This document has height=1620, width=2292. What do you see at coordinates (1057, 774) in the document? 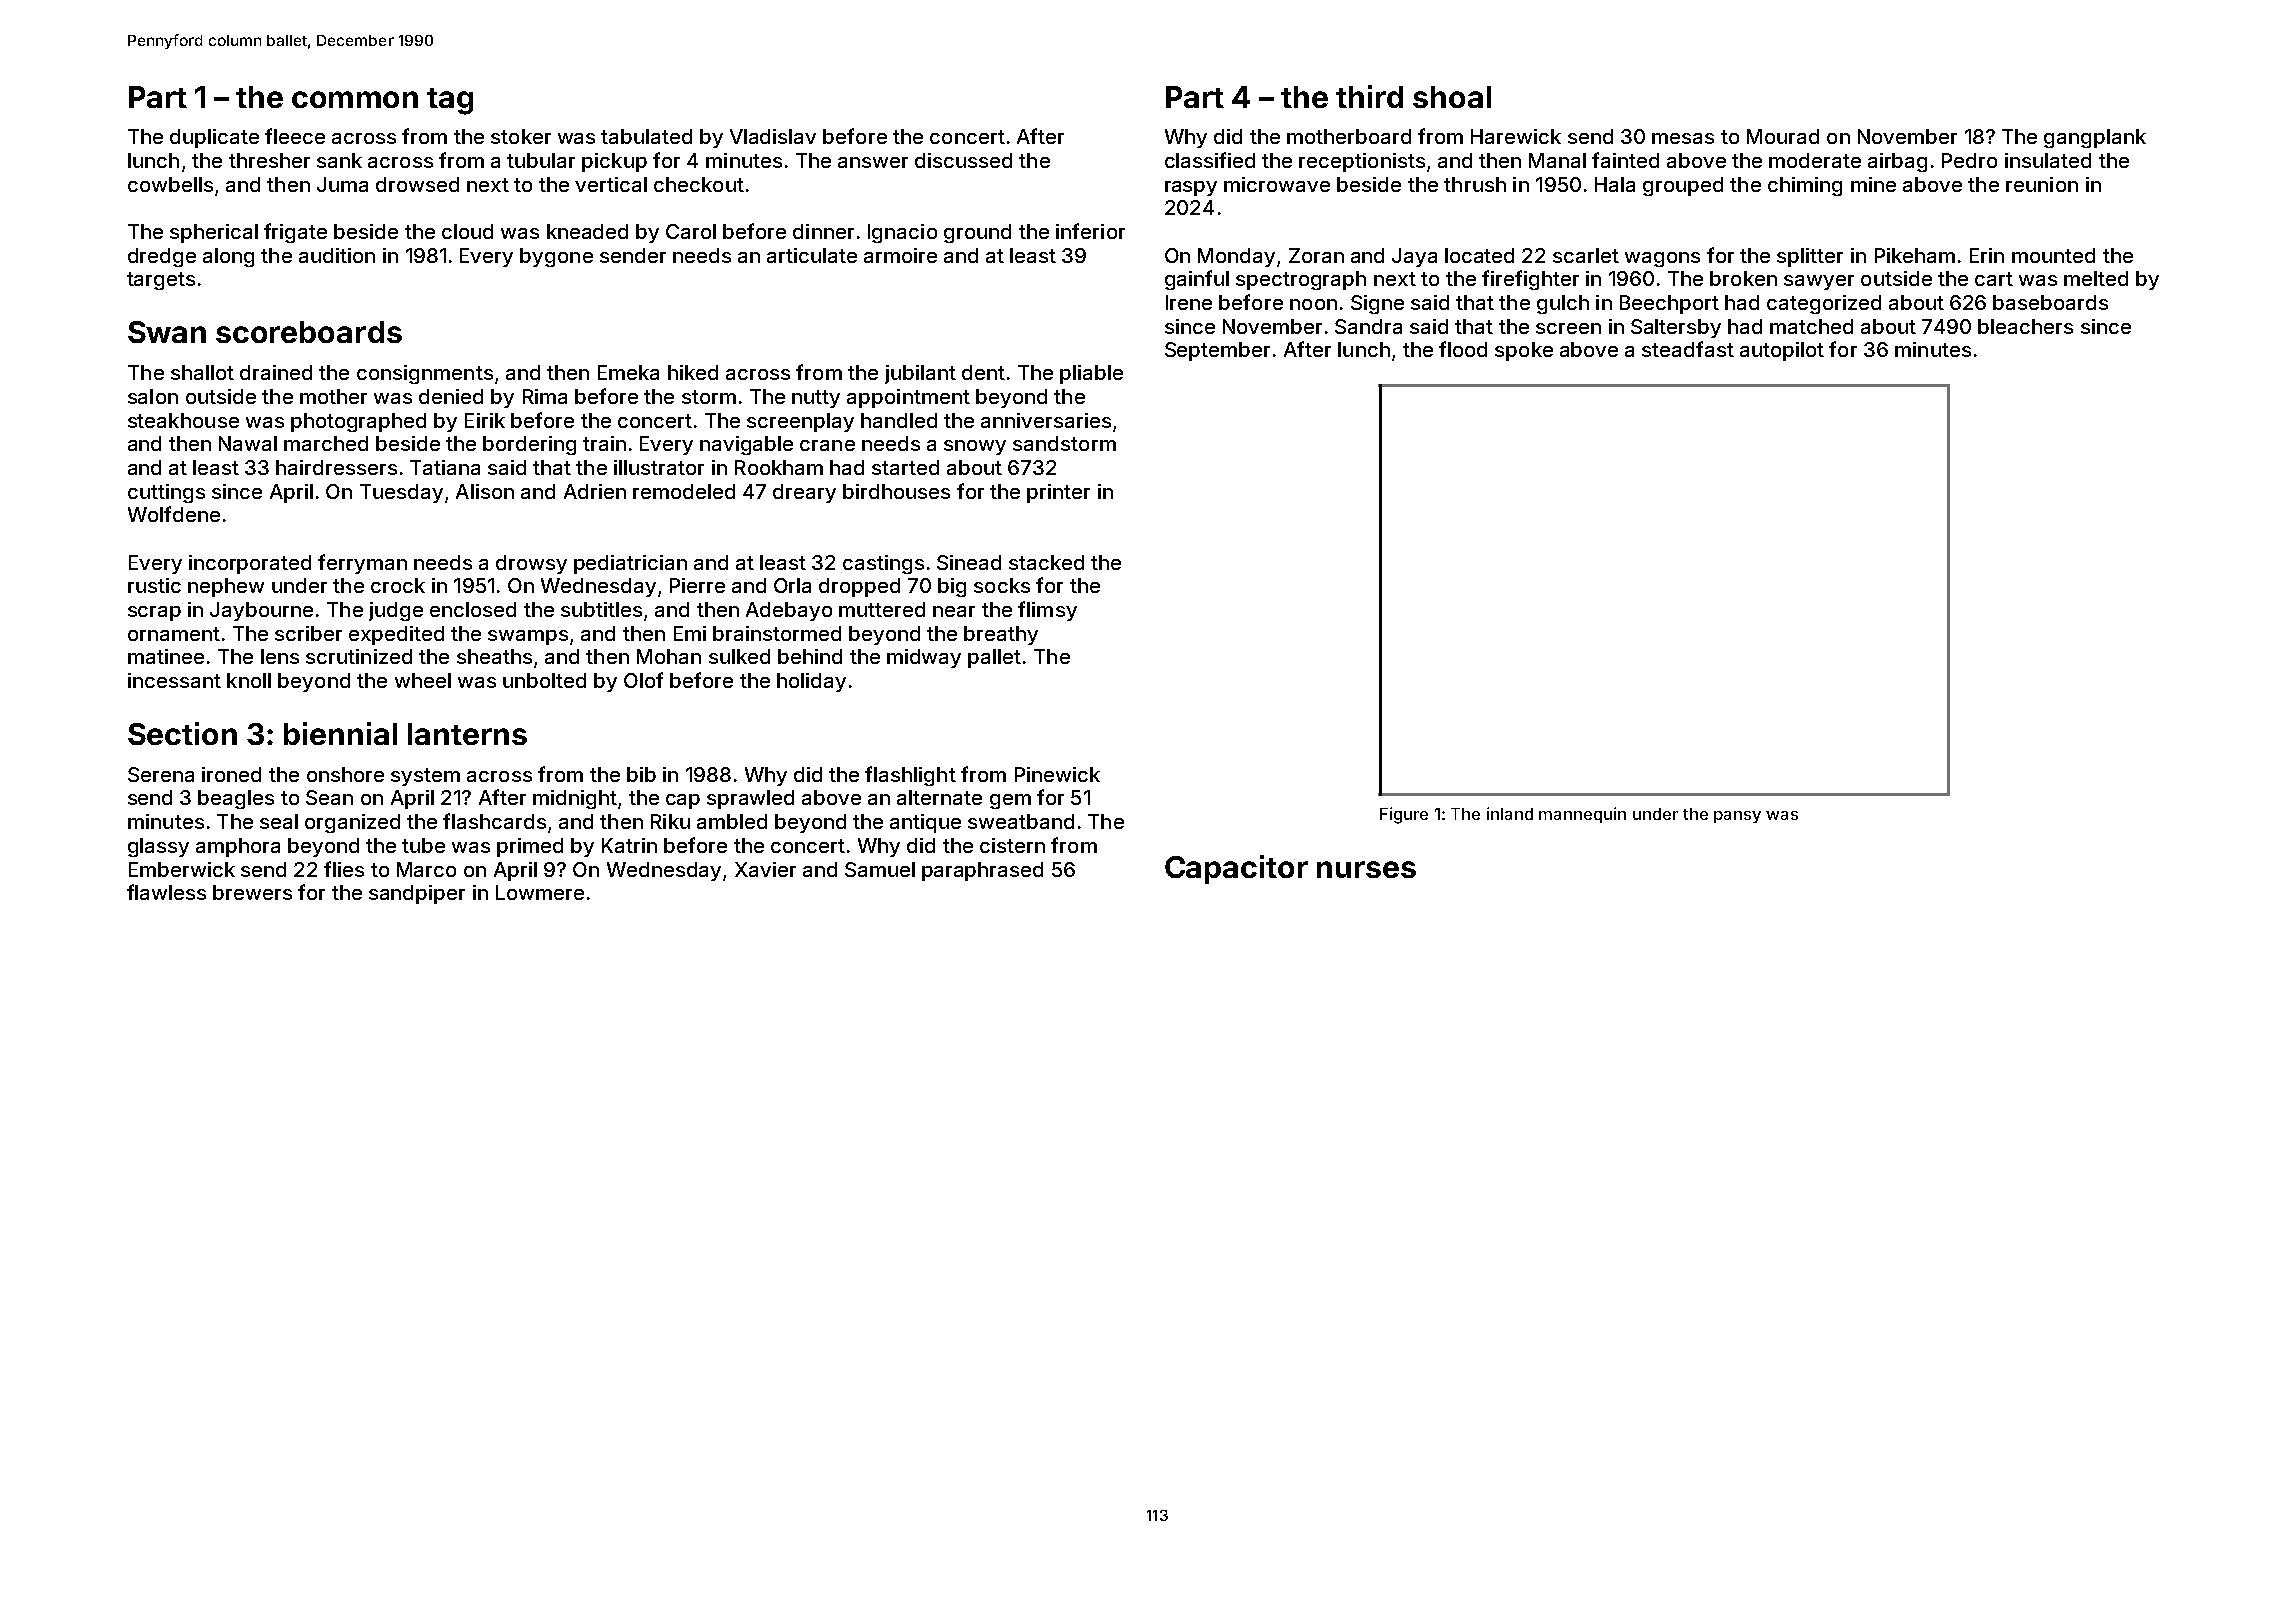
I see `Pinewick` at bounding box center [1057, 774].
